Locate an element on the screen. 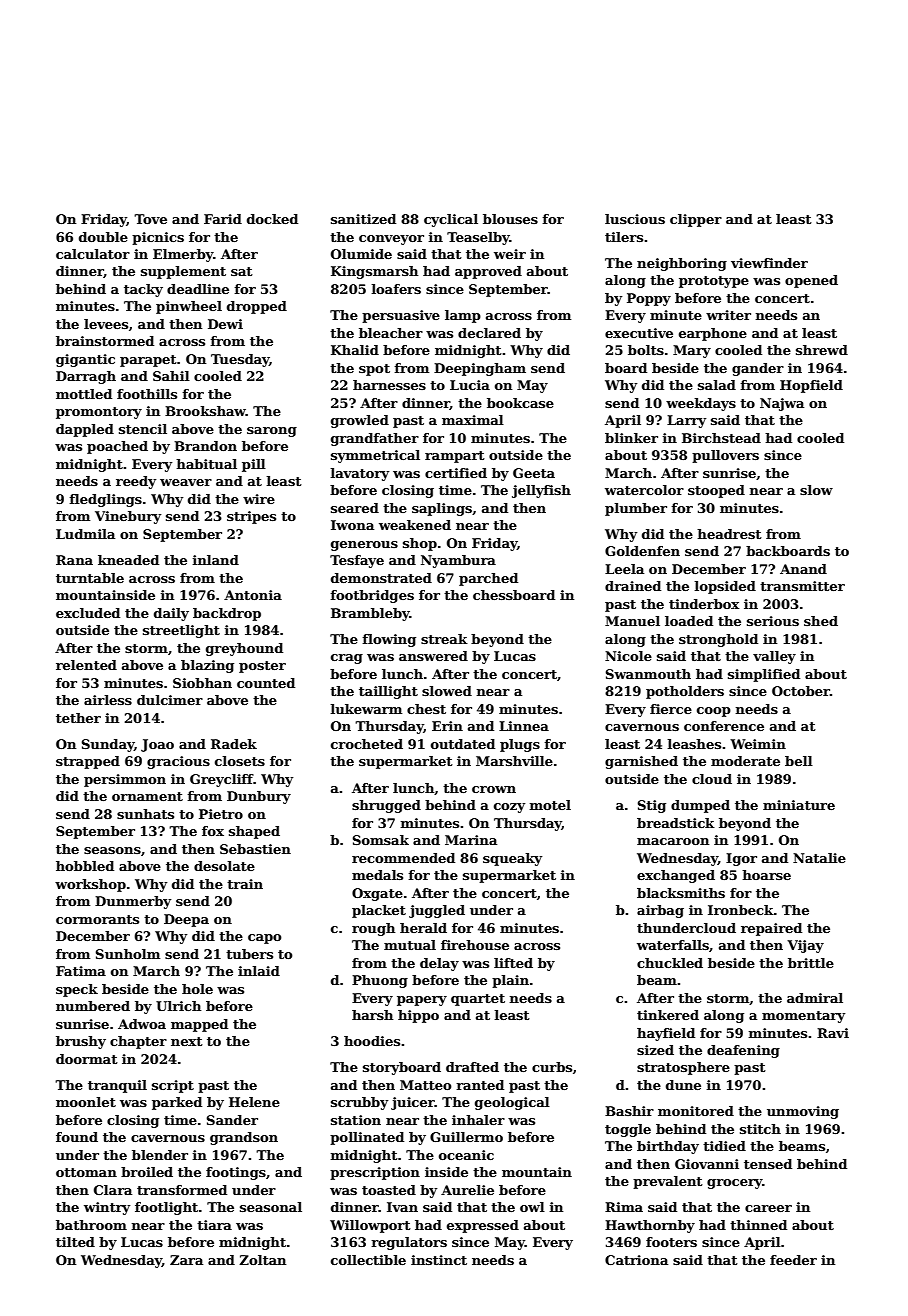 This screenshot has height=1316, width=908. instinct is located at coordinates (439, 1260).
